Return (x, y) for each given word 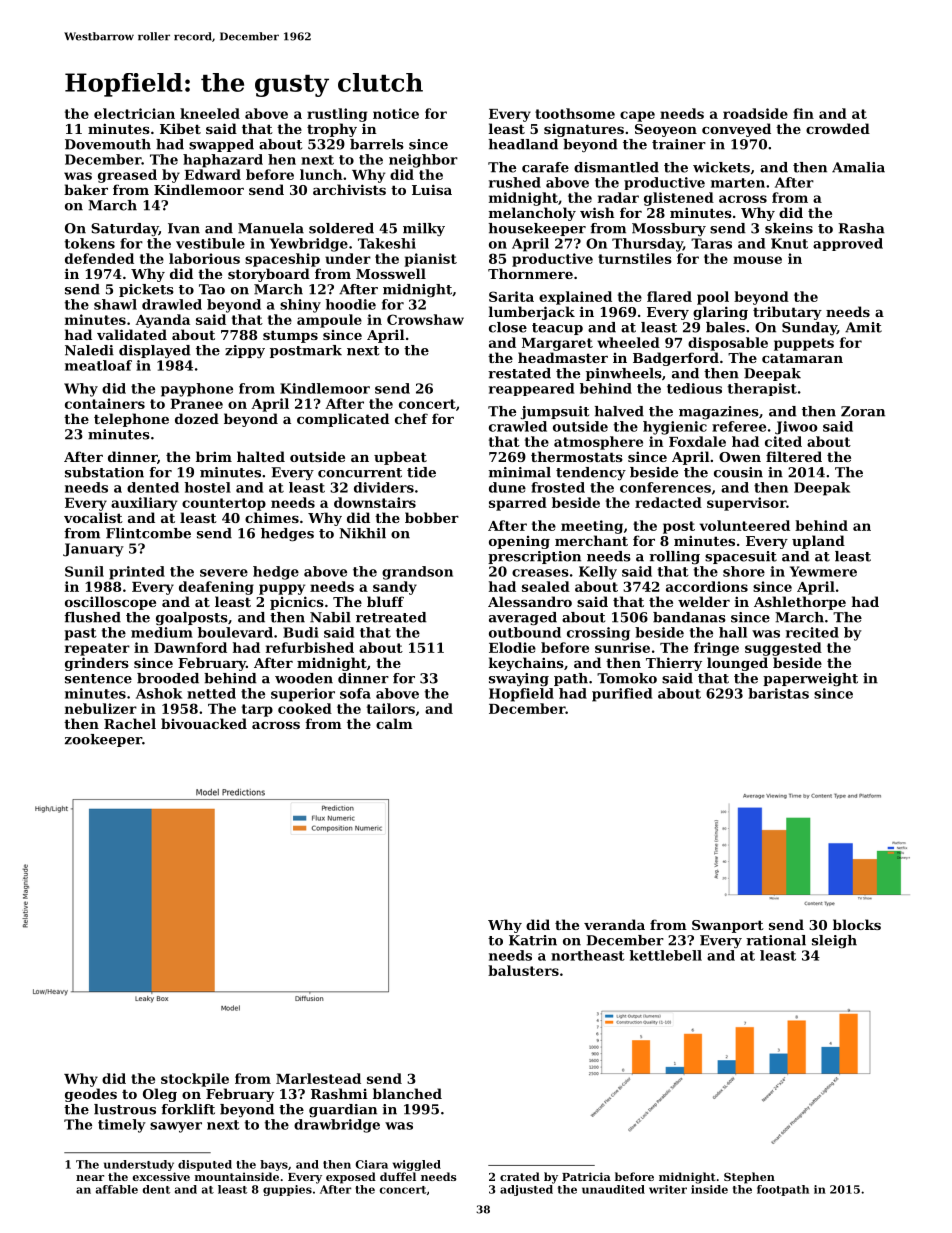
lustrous (125, 1109)
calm (394, 723)
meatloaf (98, 365)
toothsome (575, 113)
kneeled (210, 113)
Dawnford (190, 647)
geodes (91, 1095)
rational (776, 940)
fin (803, 113)
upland (818, 542)
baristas (778, 693)
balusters (523, 970)
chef (411, 418)
